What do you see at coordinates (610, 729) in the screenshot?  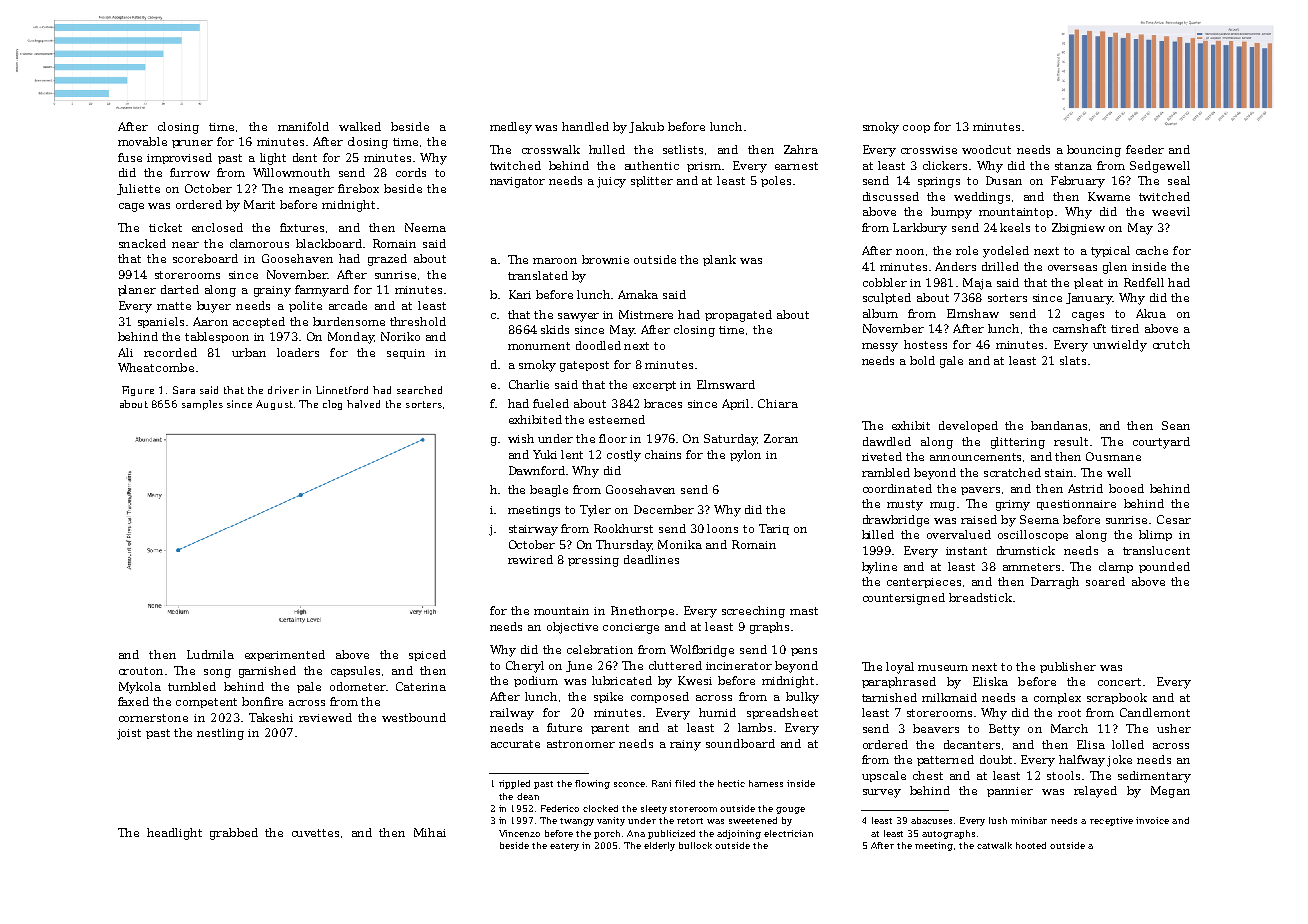 I see `parent` at bounding box center [610, 729].
